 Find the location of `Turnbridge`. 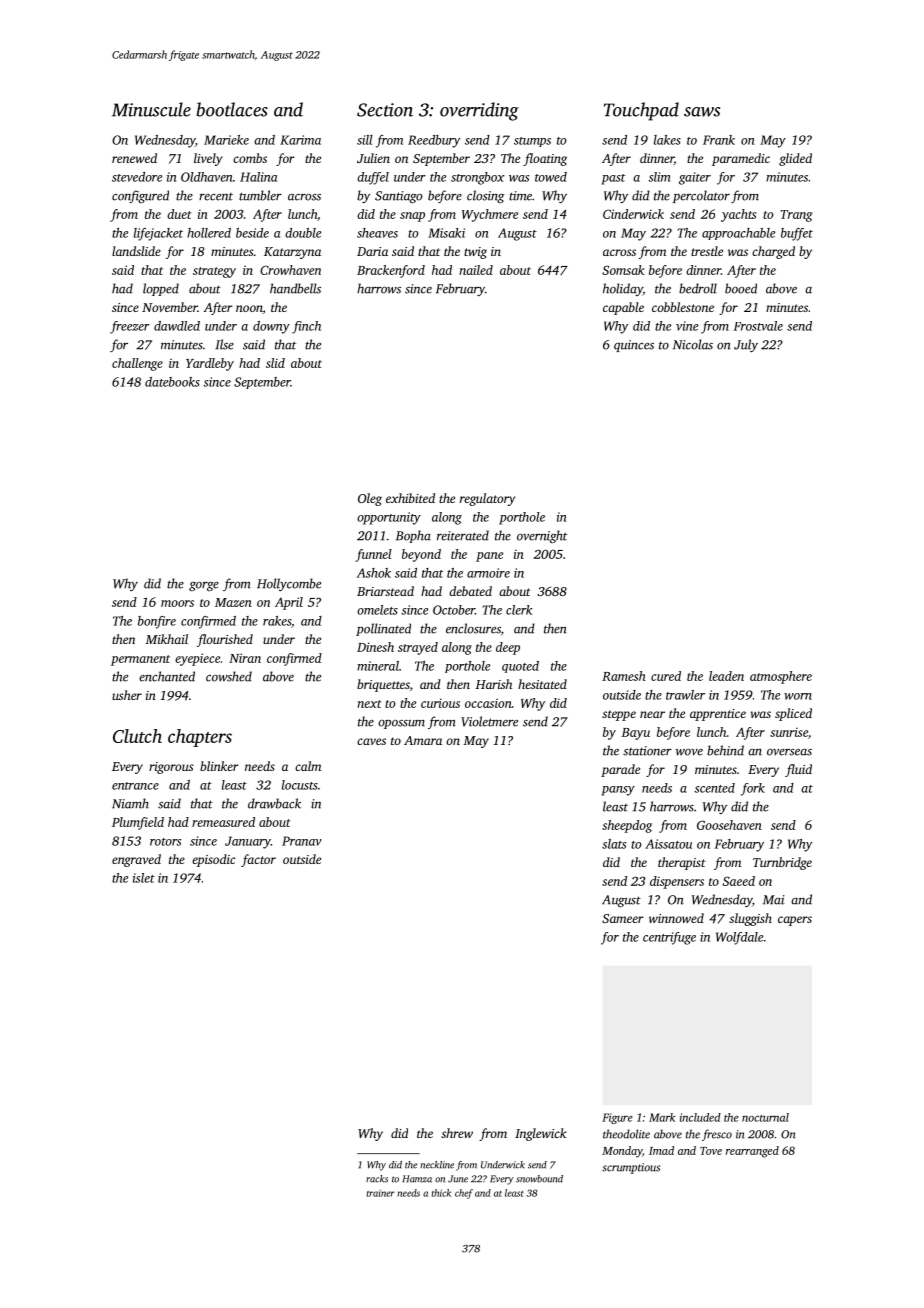

Turnbridge is located at coordinates (782, 863).
